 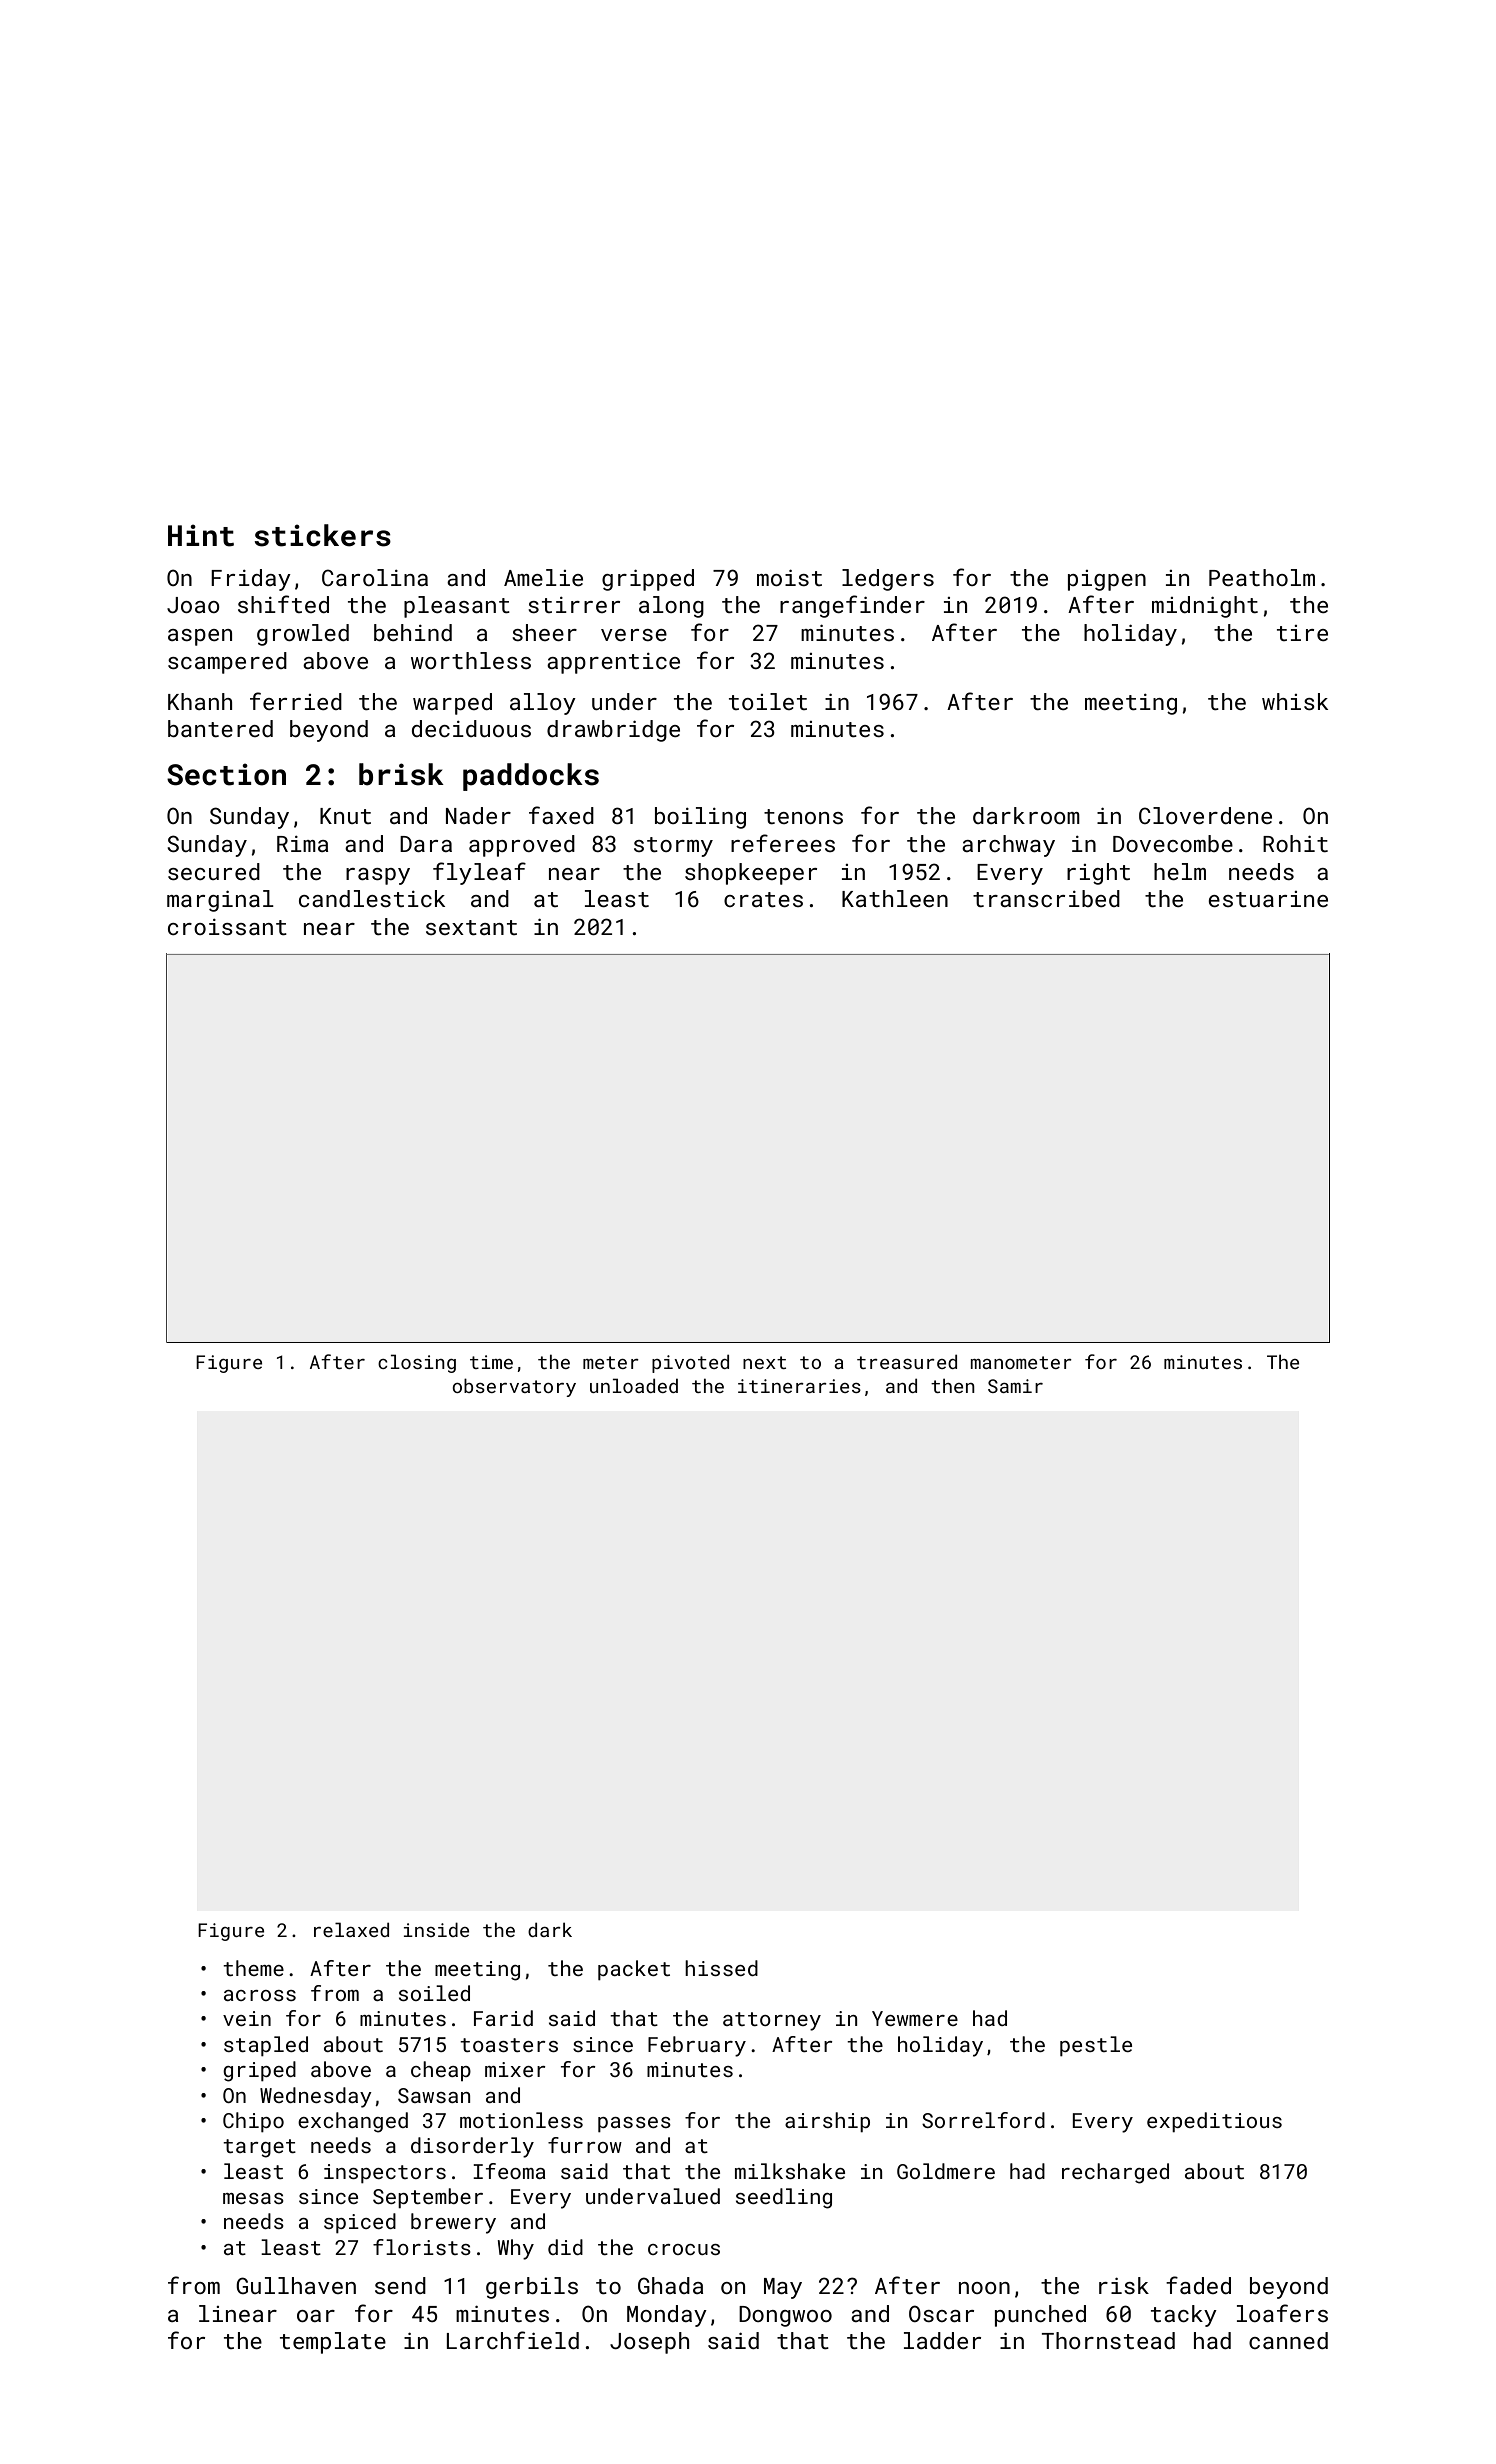 I want to click on template, so click(x=333, y=2343).
